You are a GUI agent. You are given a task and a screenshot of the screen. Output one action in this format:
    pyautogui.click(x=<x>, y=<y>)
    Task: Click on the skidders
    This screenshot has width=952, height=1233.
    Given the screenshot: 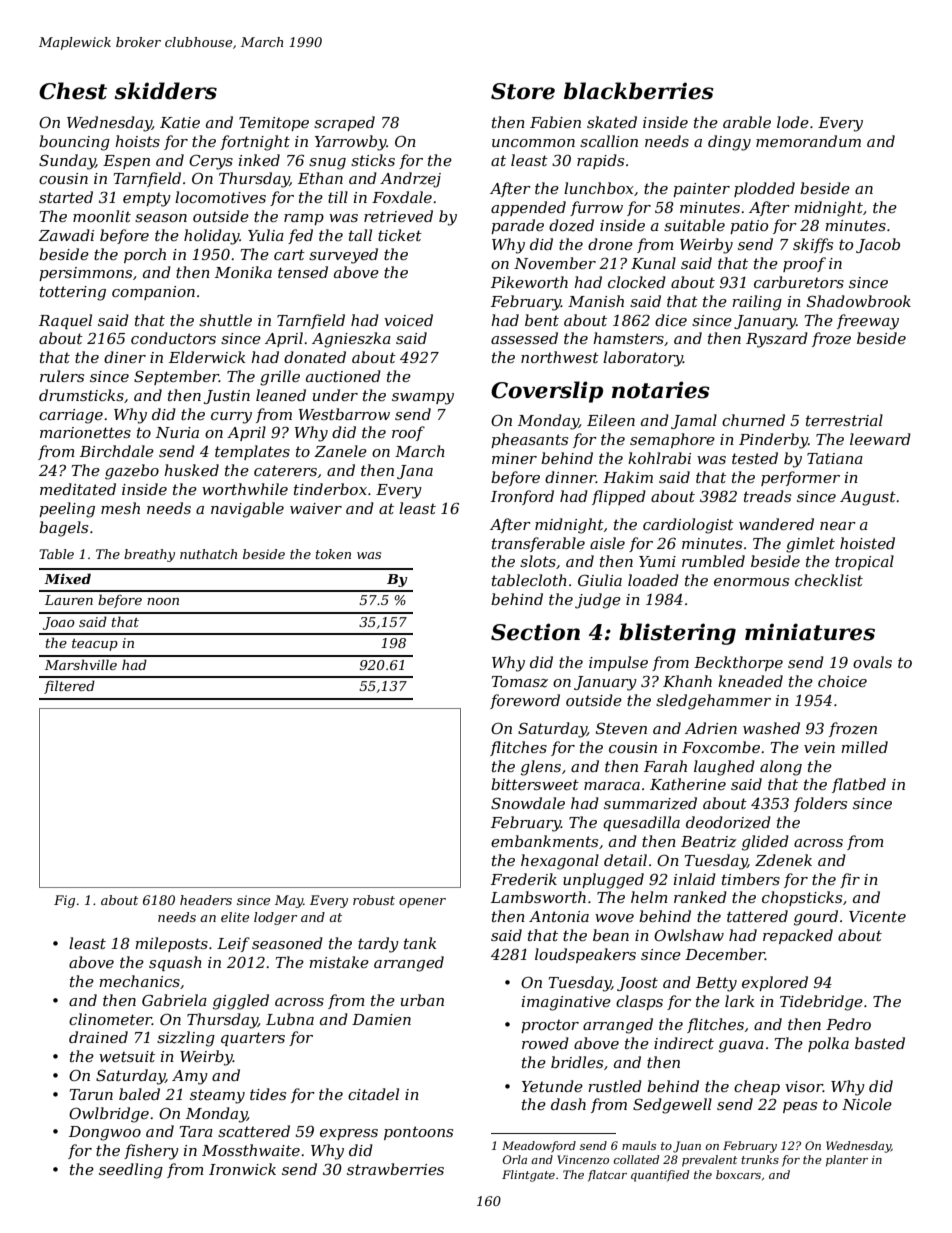 What is the action you would take?
    pyautogui.click(x=165, y=91)
